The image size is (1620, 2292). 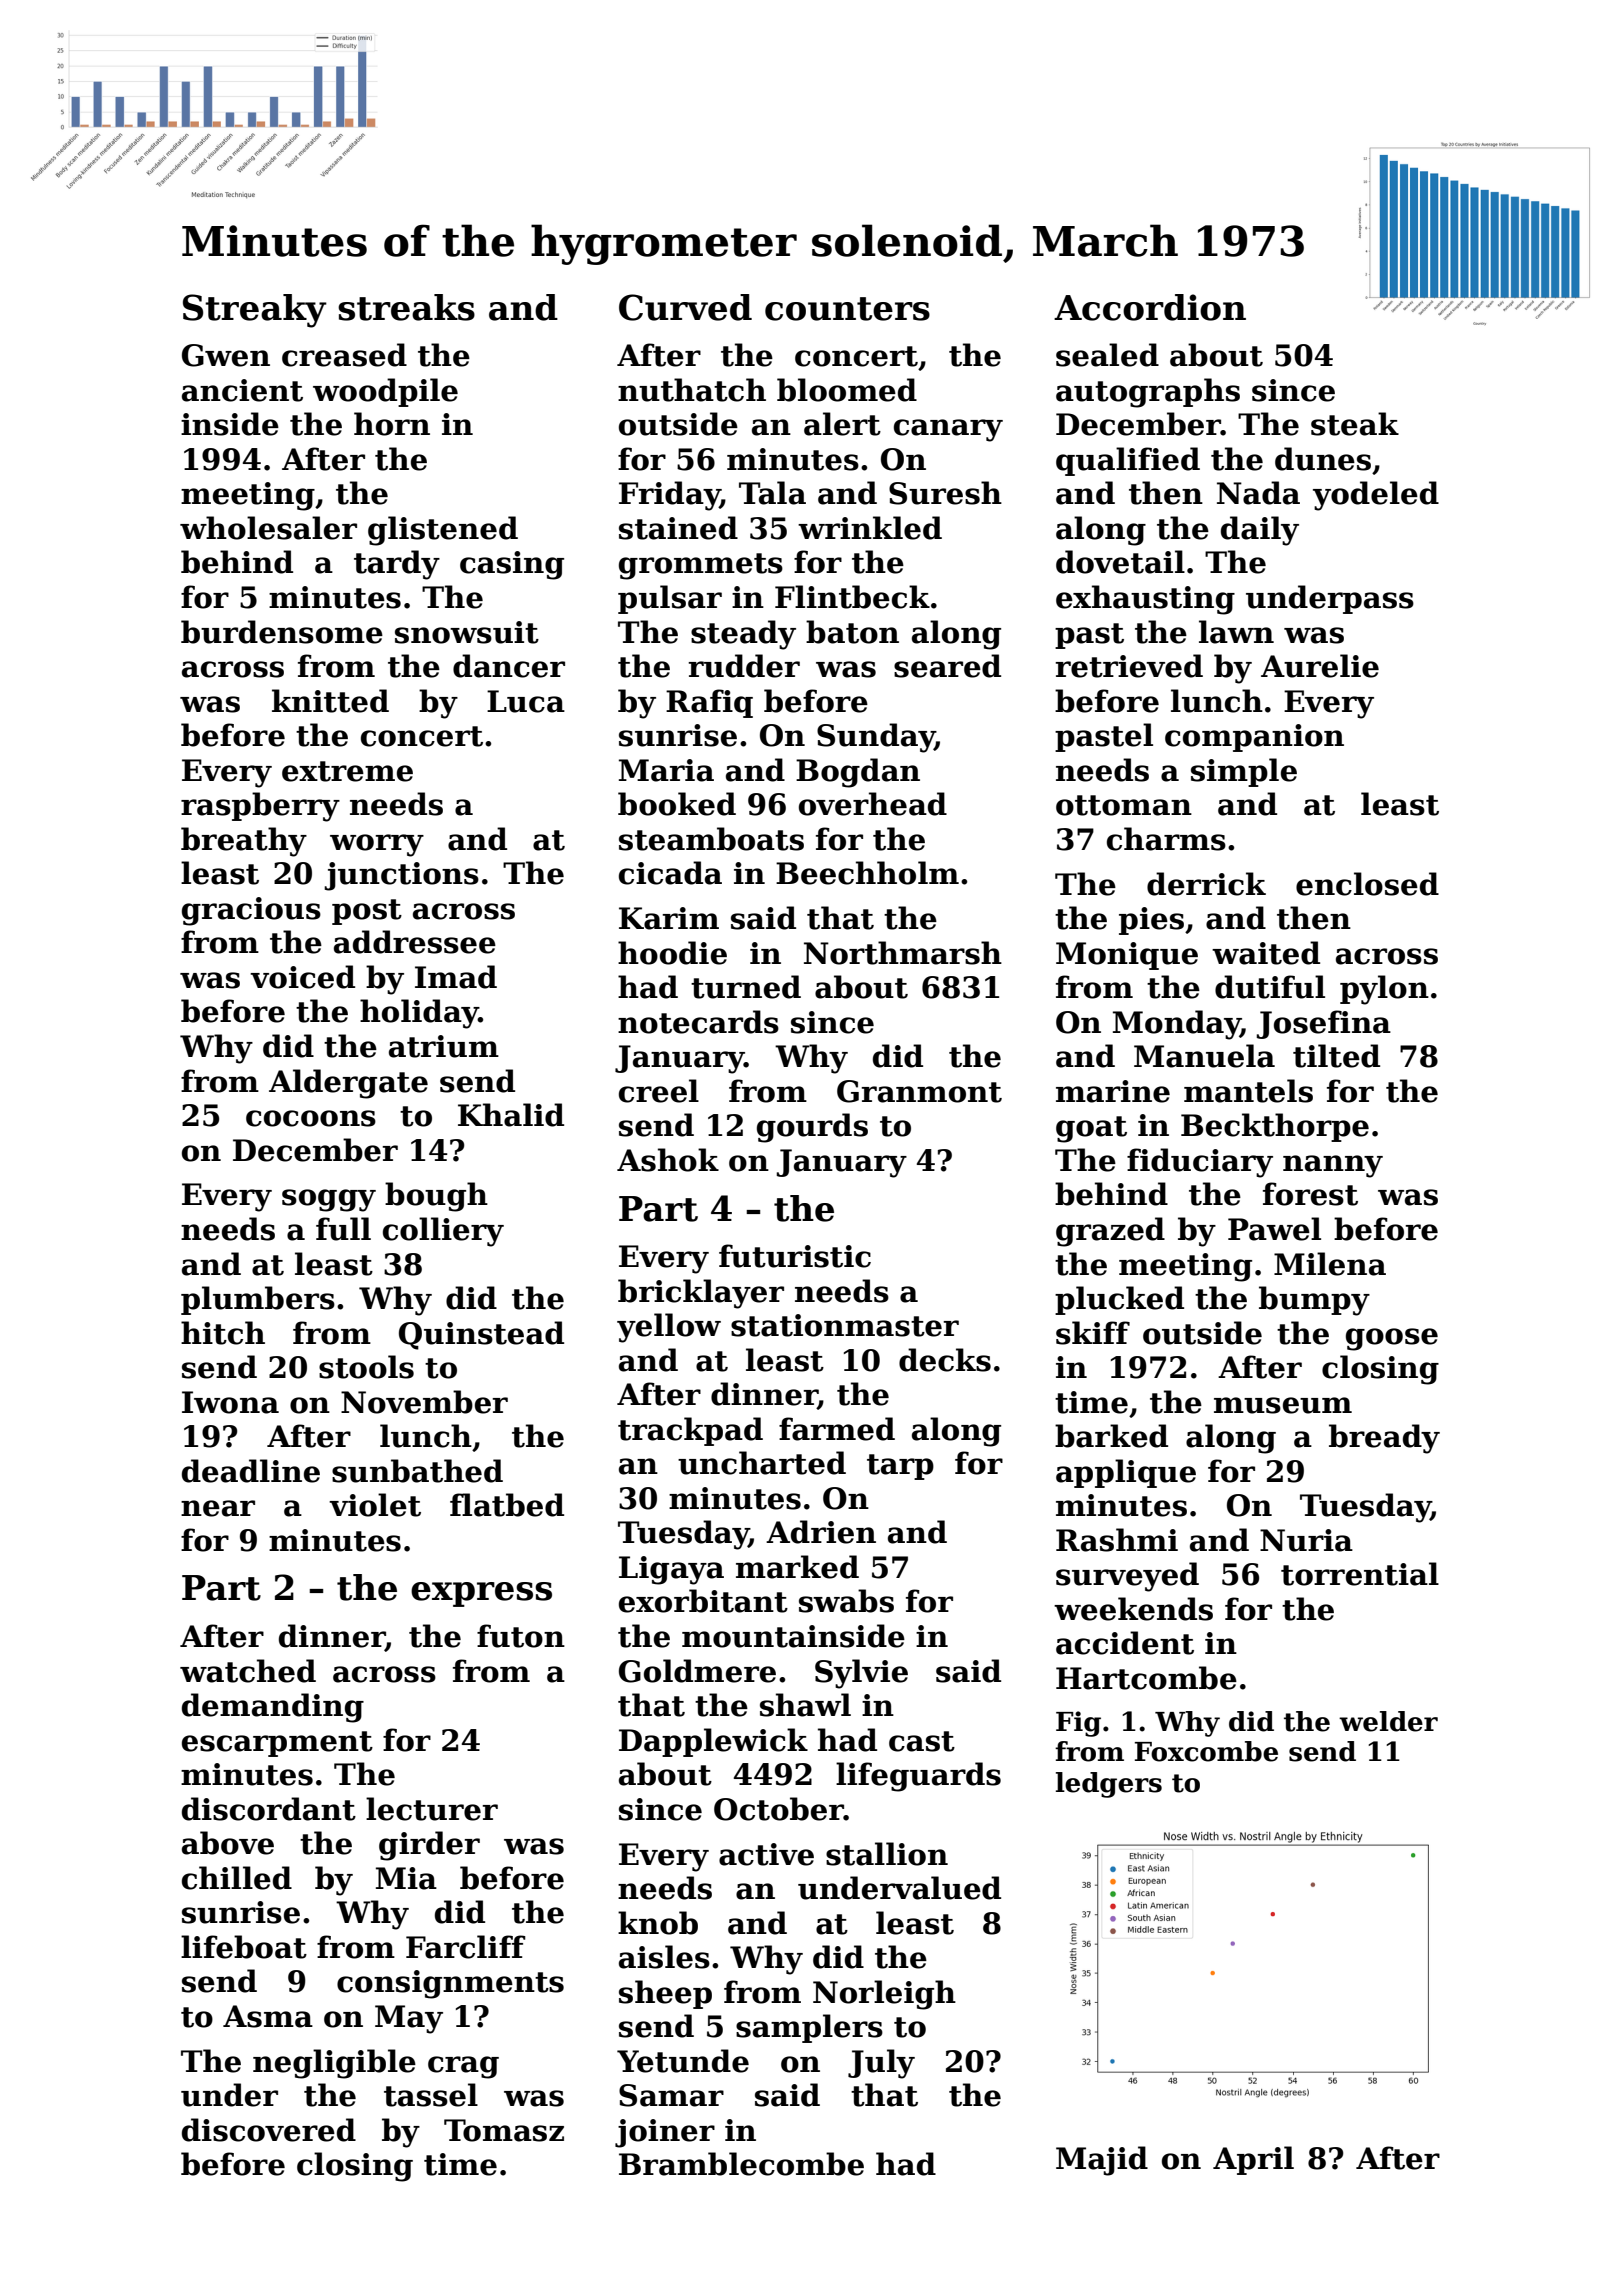 I want to click on demanding, so click(x=273, y=1708).
